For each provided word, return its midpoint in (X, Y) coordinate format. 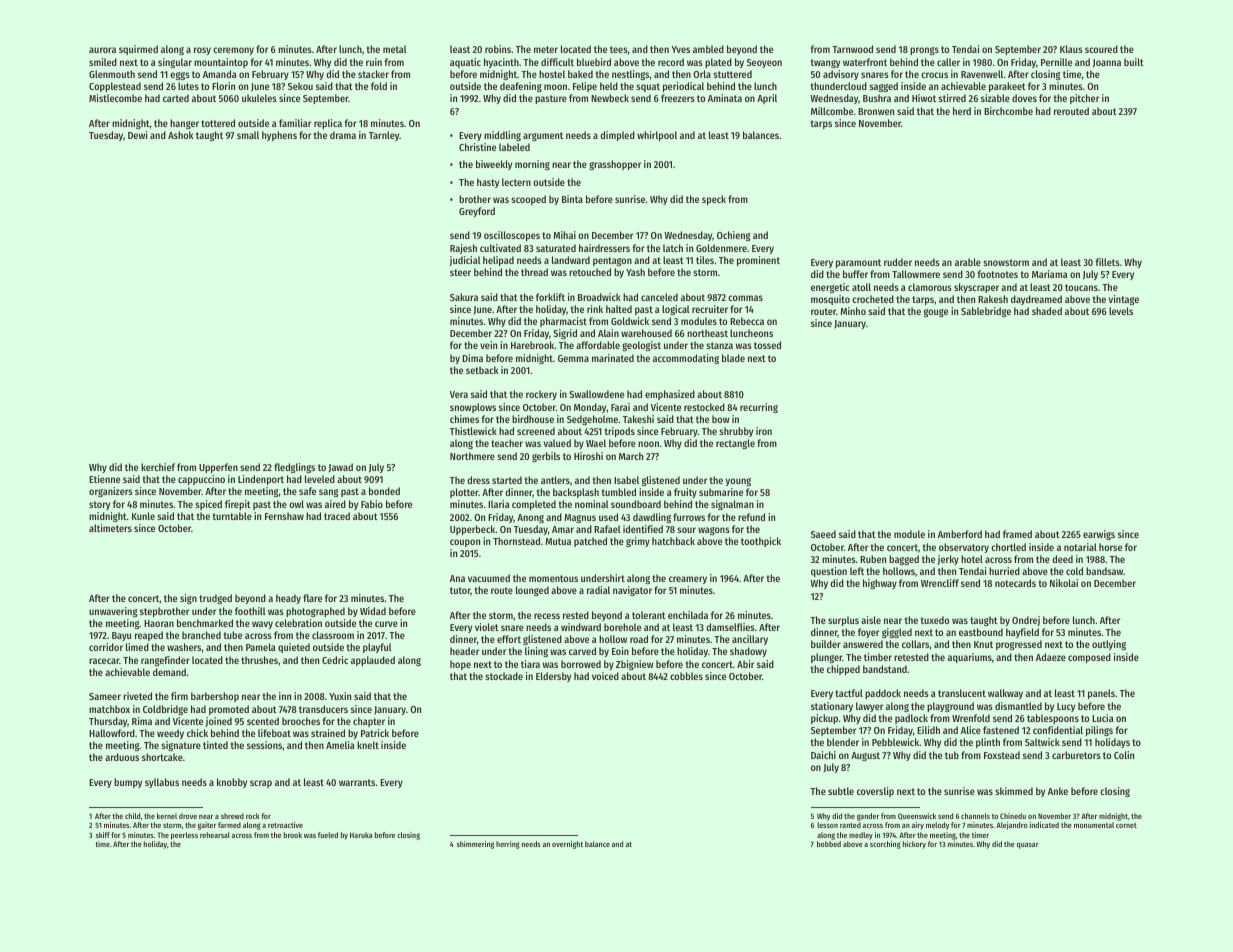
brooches (301, 721)
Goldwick (630, 321)
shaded (1047, 311)
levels (1121, 311)
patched (590, 542)
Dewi (137, 135)
